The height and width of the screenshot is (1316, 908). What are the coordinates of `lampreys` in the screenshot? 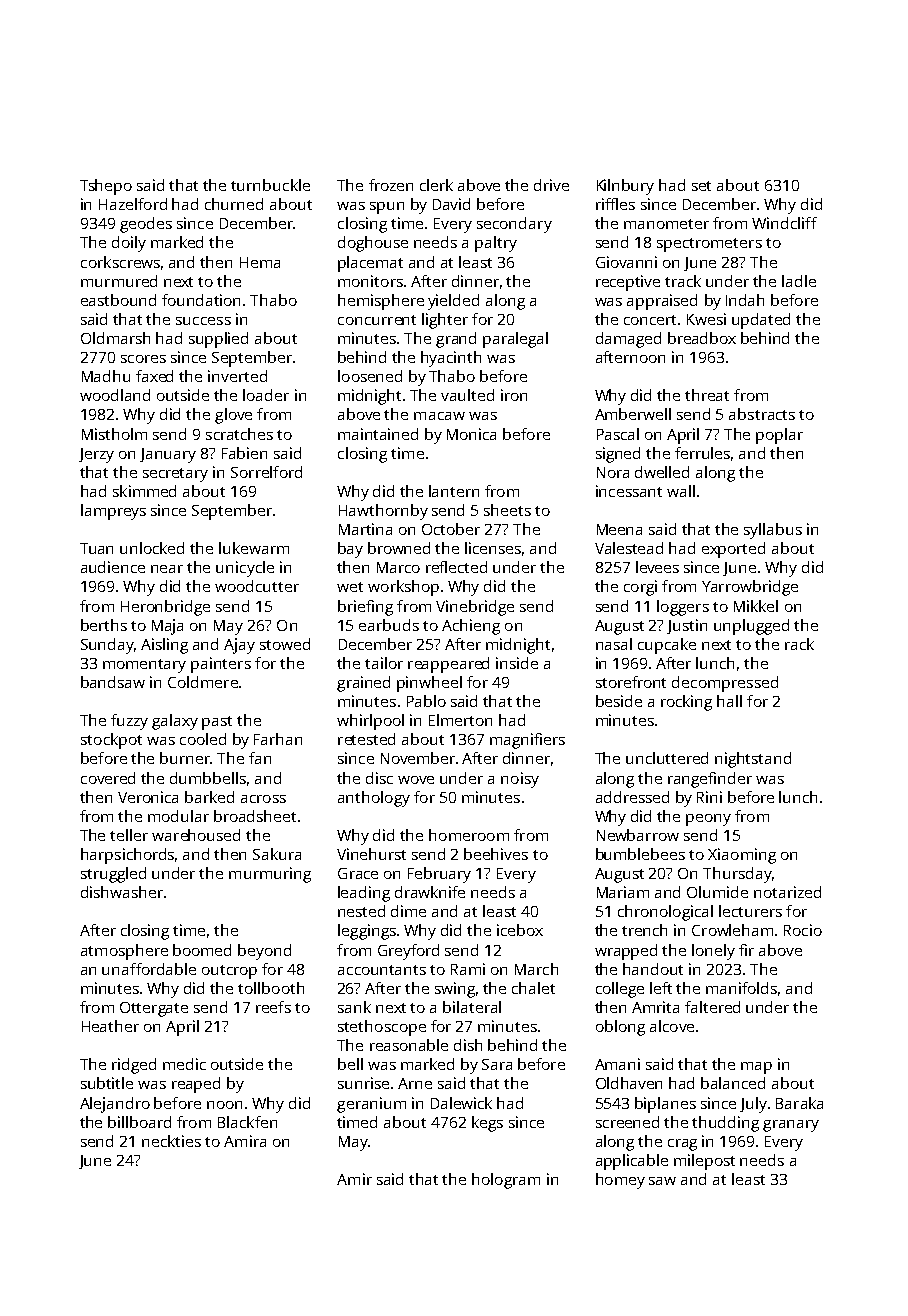 It's located at (113, 512).
